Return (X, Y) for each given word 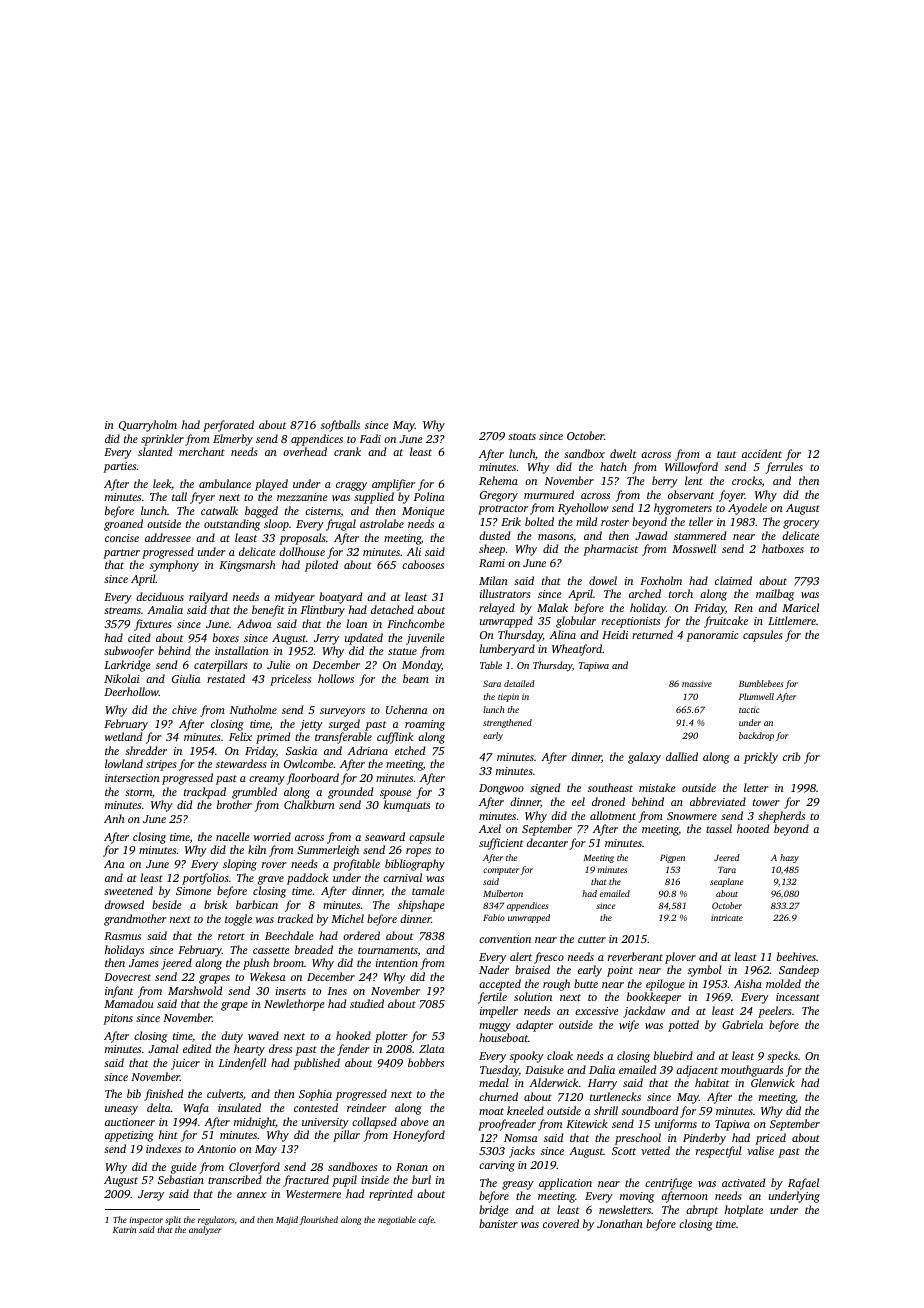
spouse (395, 794)
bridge (494, 1211)
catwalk (219, 510)
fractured (306, 1181)
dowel (603, 580)
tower (766, 802)
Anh (114, 818)
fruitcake (726, 622)
